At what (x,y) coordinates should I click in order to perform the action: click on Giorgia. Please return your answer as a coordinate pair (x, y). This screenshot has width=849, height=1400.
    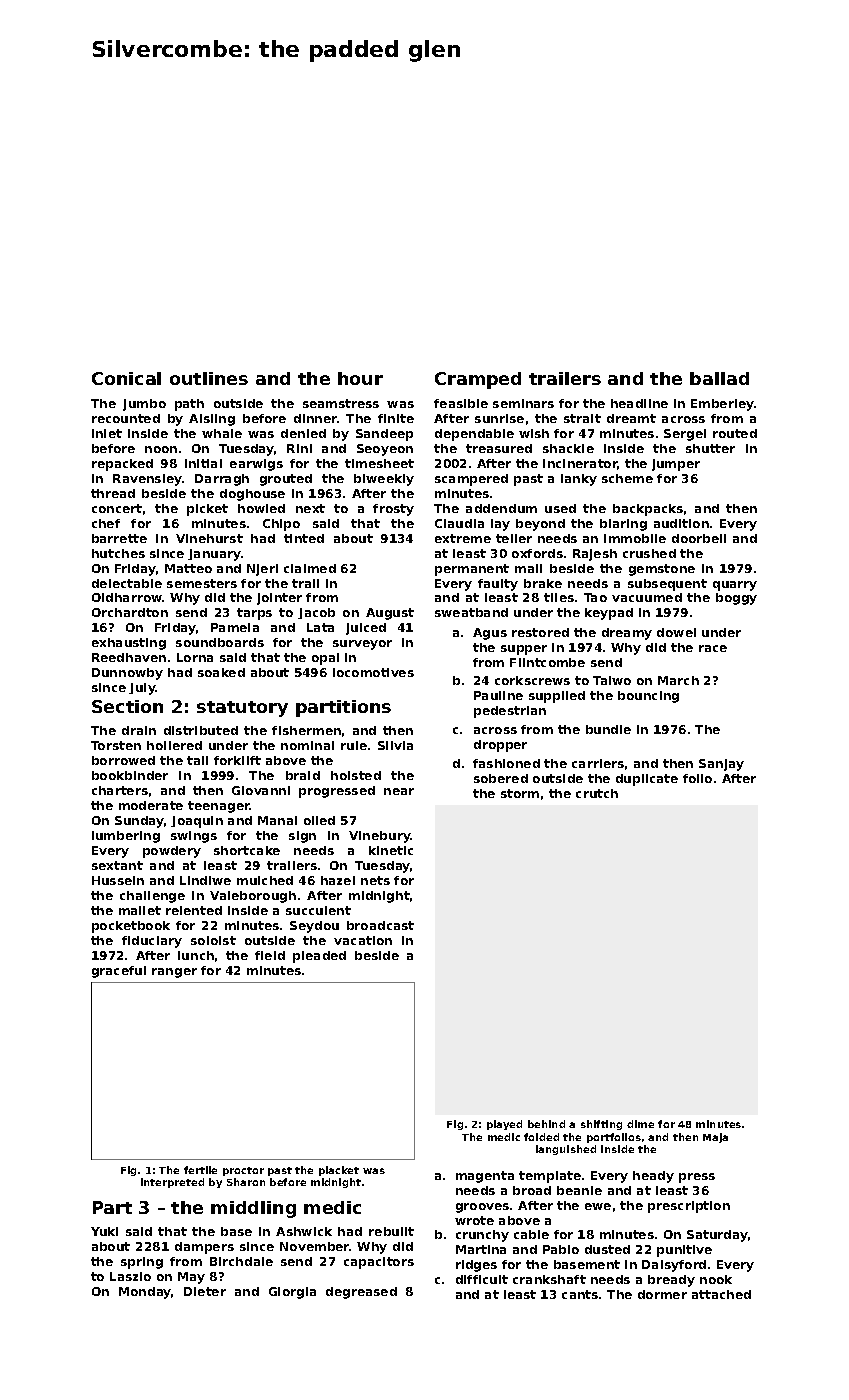
    Looking at the image, I should click on (292, 1293).
